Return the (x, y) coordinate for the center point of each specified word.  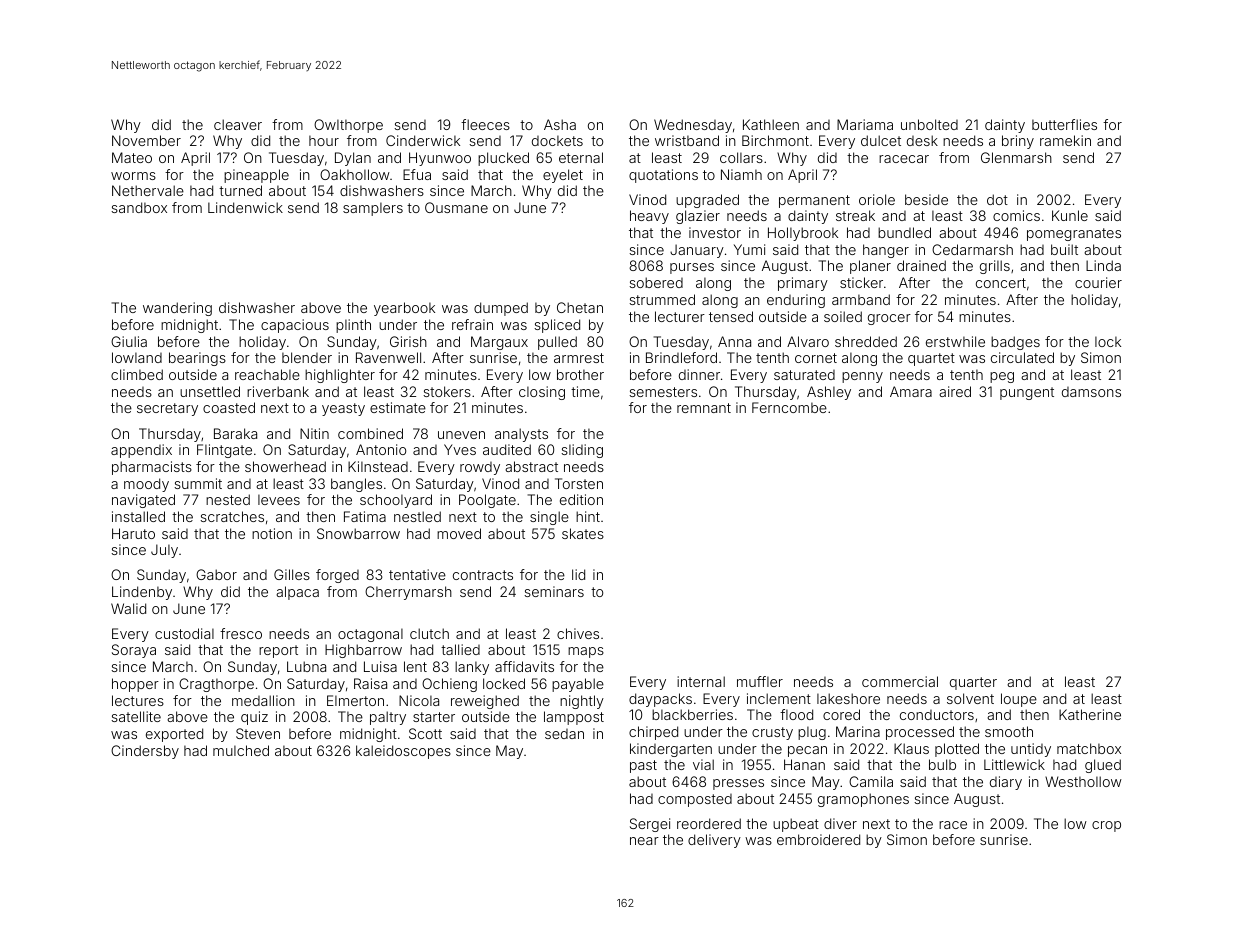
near (644, 841)
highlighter (340, 376)
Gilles (292, 574)
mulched (241, 750)
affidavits (524, 666)
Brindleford (681, 357)
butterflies (1064, 124)
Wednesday (693, 126)
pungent (1027, 393)
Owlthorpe (348, 126)
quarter (973, 683)
